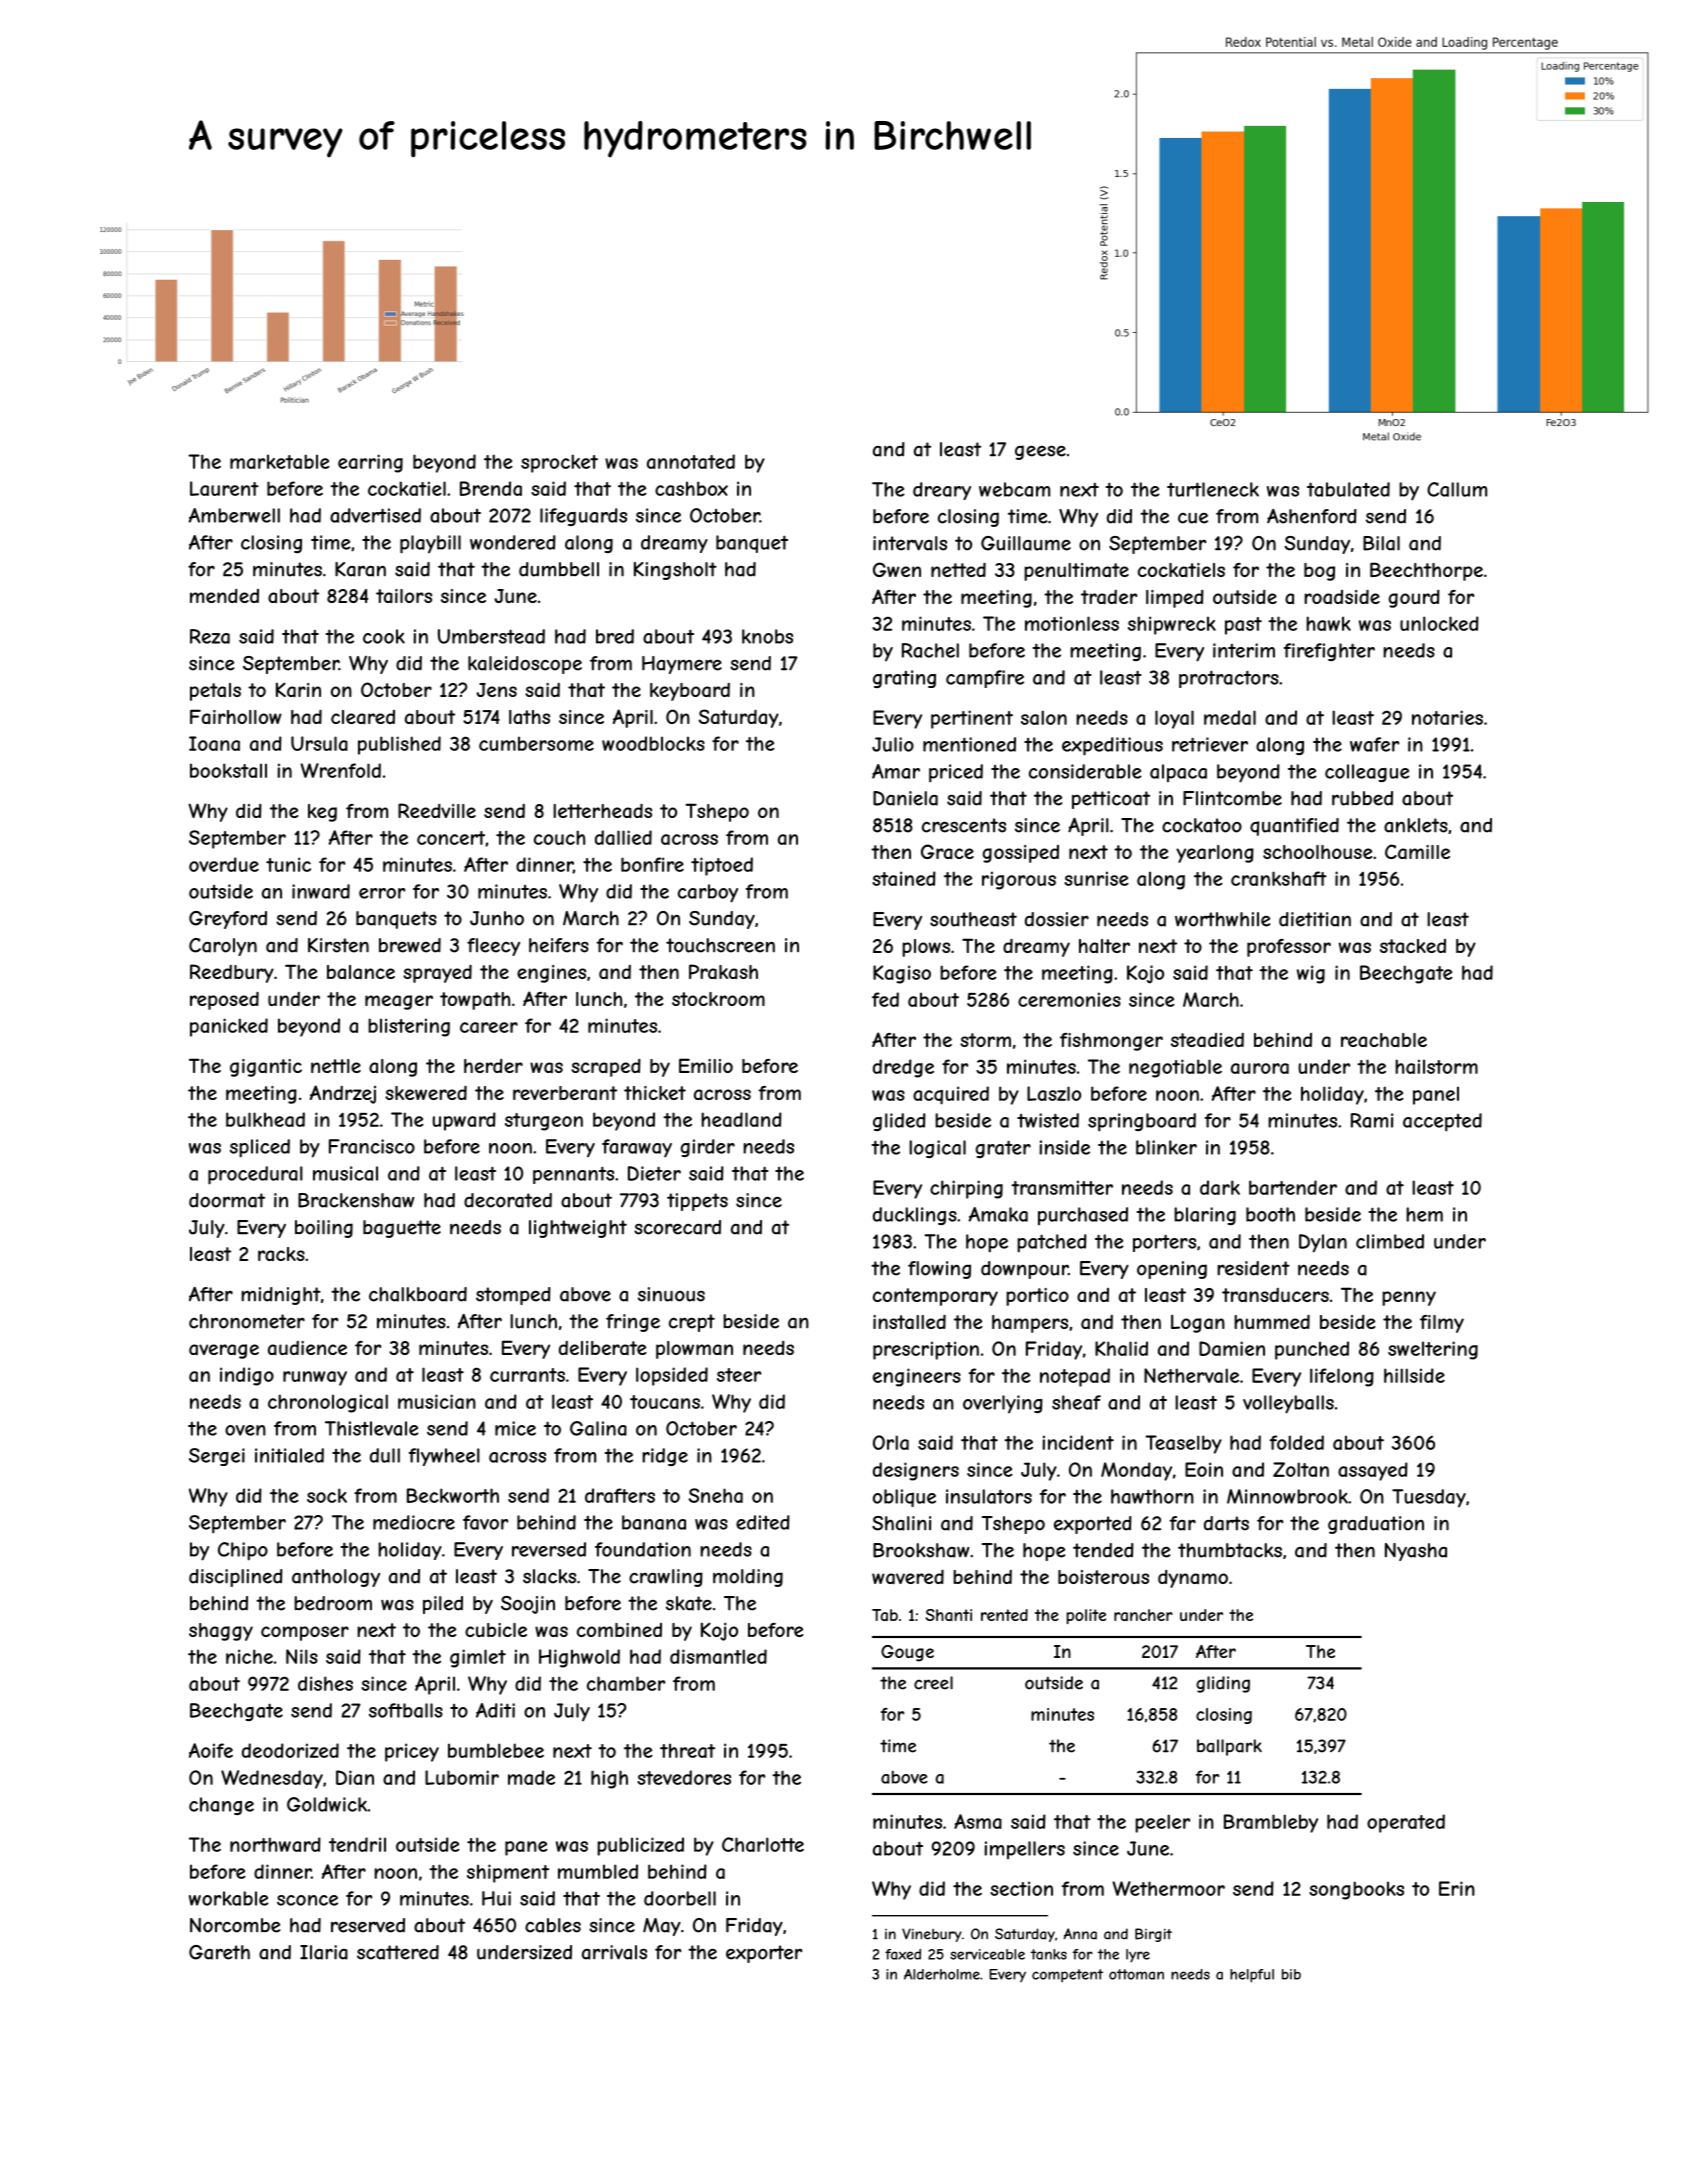  I want to click on blaring, so click(1205, 1216).
